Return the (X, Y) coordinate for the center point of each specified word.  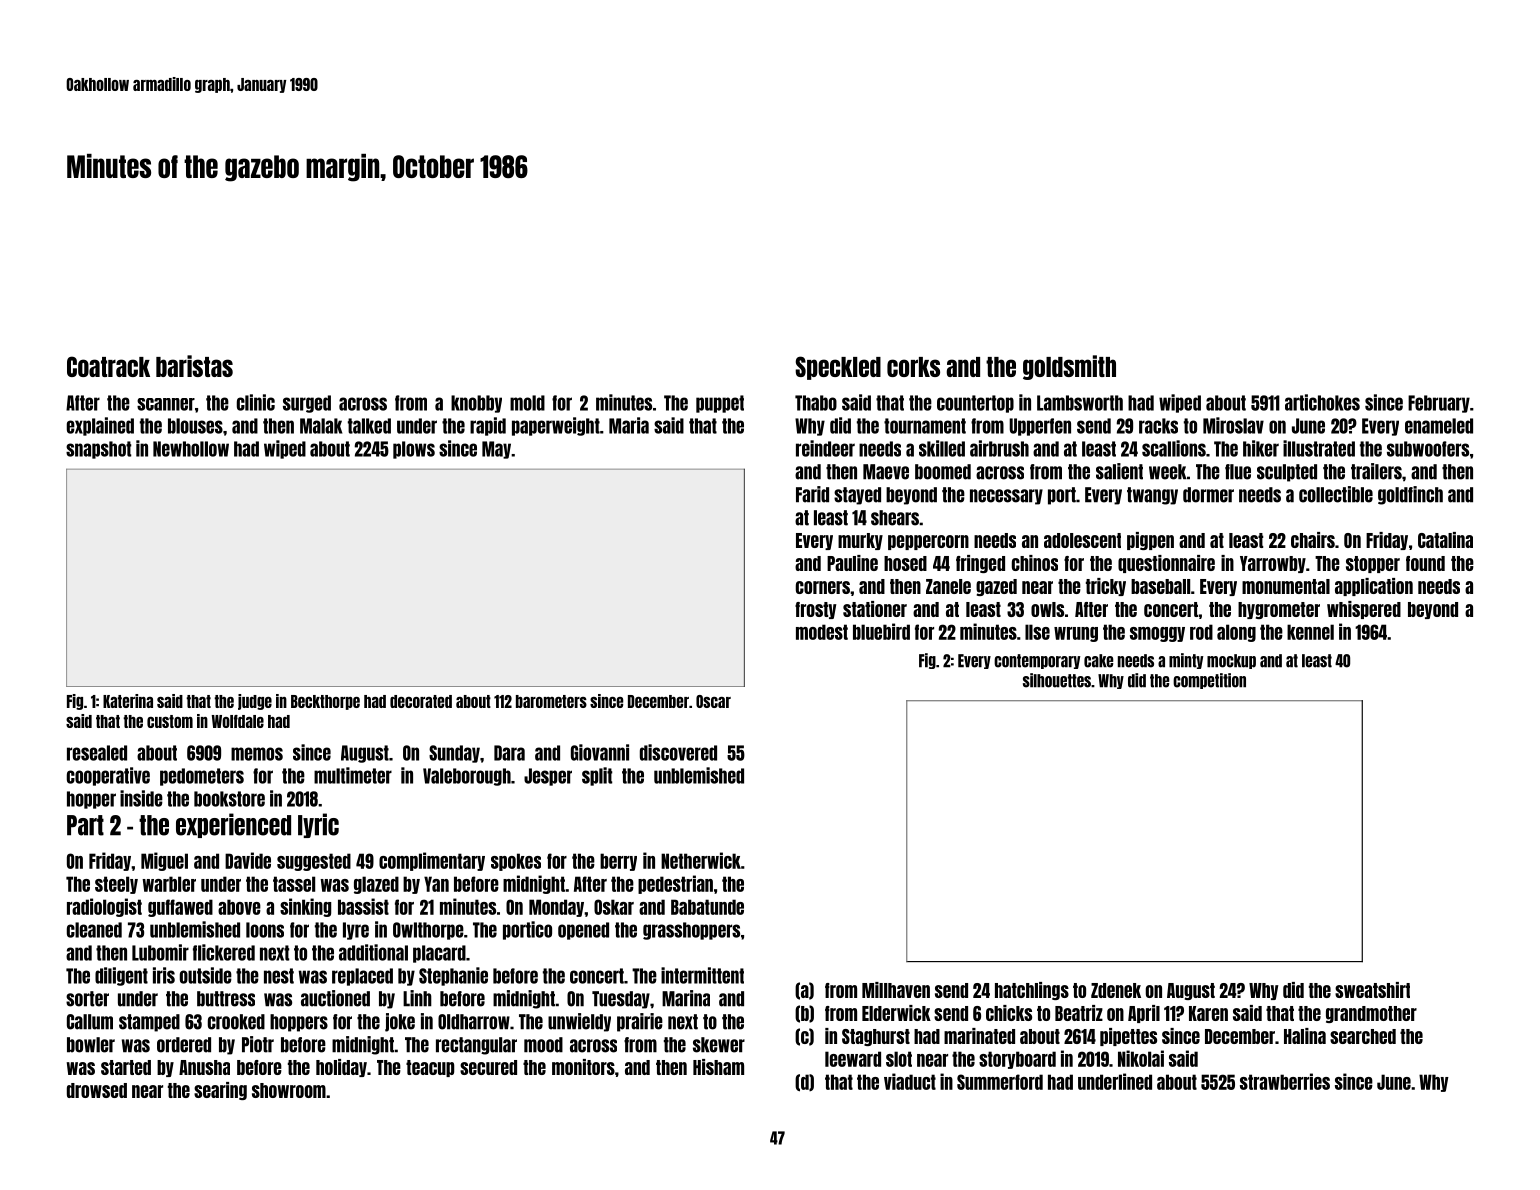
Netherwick (701, 860)
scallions (1174, 448)
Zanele (948, 586)
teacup (430, 1068)
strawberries (1285, 1081)
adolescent (1082, 540)
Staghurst (876, 1037)
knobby (476, 404)
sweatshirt (1372, 990)
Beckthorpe (325, 702)
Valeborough (467, 777)
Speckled (838, 368)
